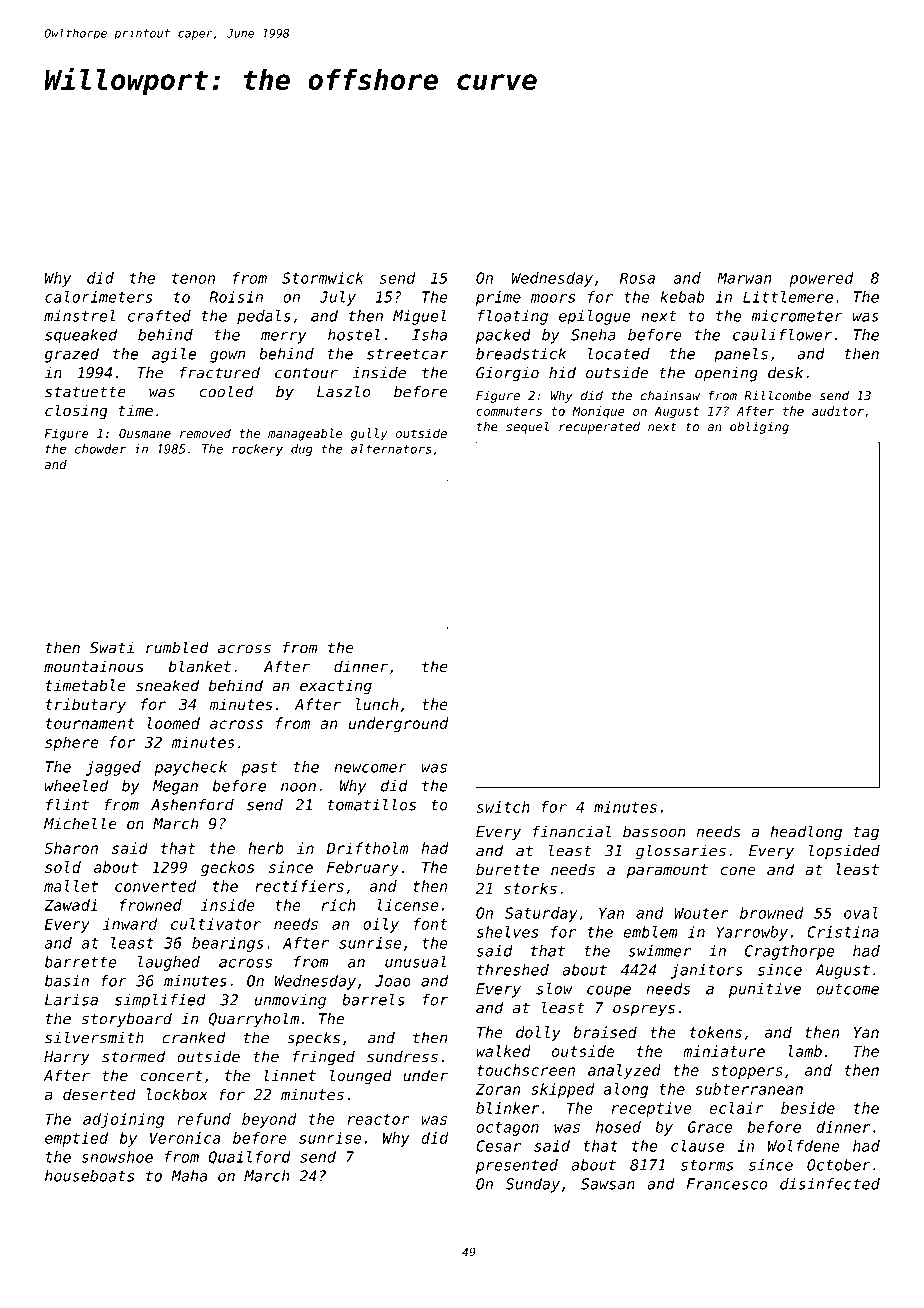 Image resolution: width=924 pixels, height=1308 pixels. Describe the element at coordinates (830, 1184) in the screenshot. I see `disinfected` at that location.
